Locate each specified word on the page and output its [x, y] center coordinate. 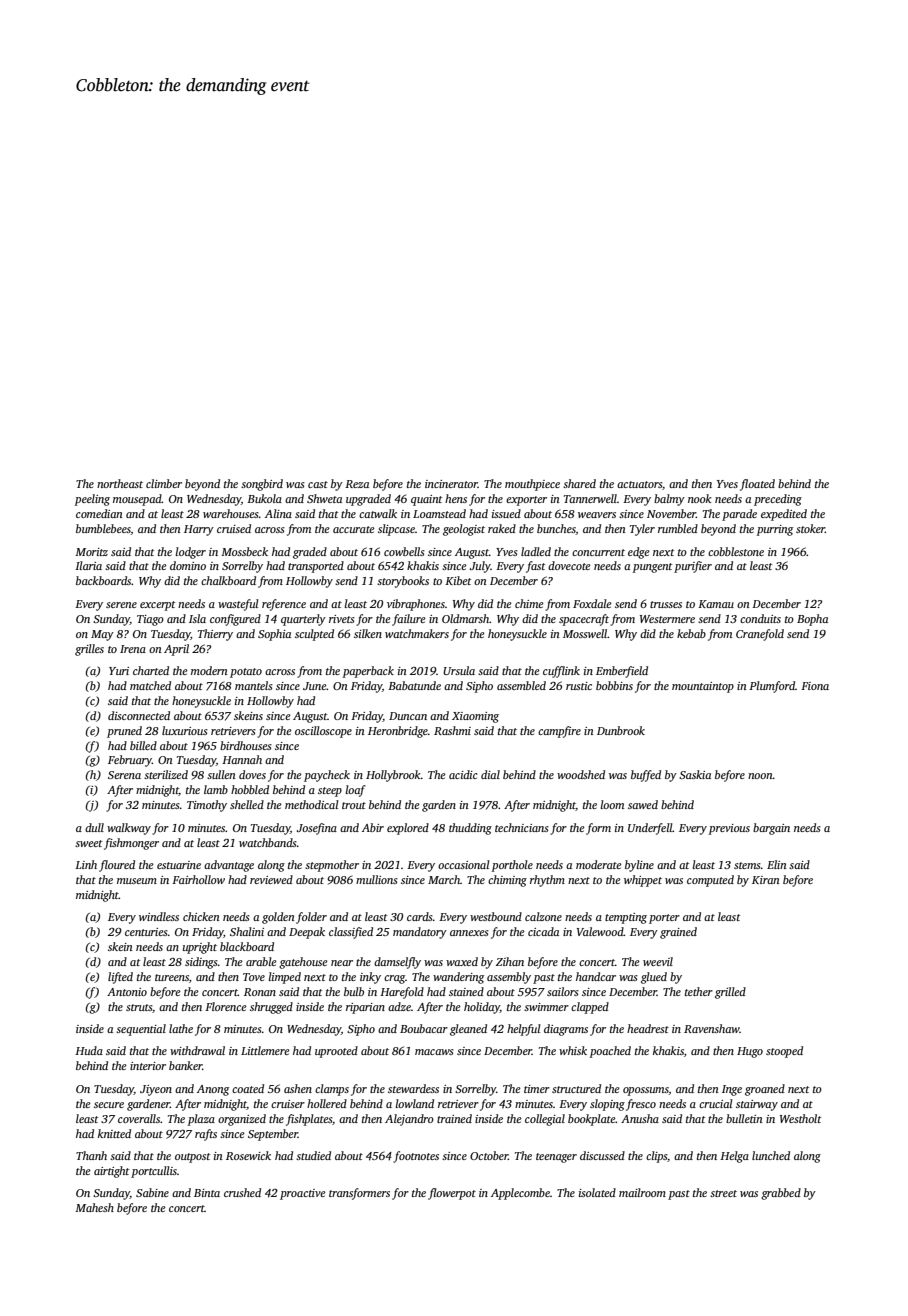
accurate [354, 529]
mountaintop [703, 687]
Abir [373, 827]
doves [252, 774]
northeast [120, 483]
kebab [691, 633]
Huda [89, 1050]
